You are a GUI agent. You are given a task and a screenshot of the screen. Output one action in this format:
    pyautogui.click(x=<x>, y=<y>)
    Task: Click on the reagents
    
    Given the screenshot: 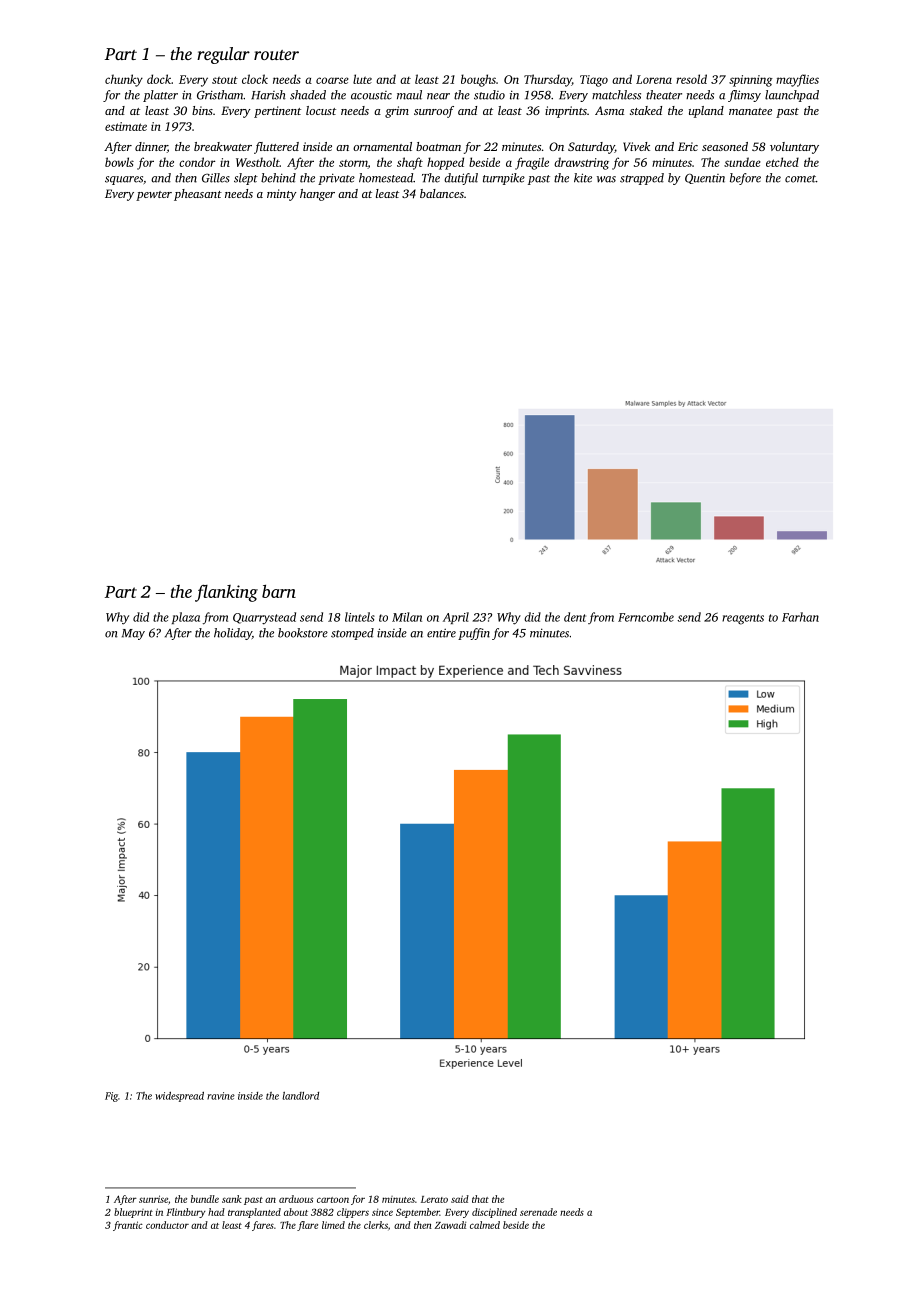 What is the action you would take?
    pyautogui.click(x=743, y=619)
